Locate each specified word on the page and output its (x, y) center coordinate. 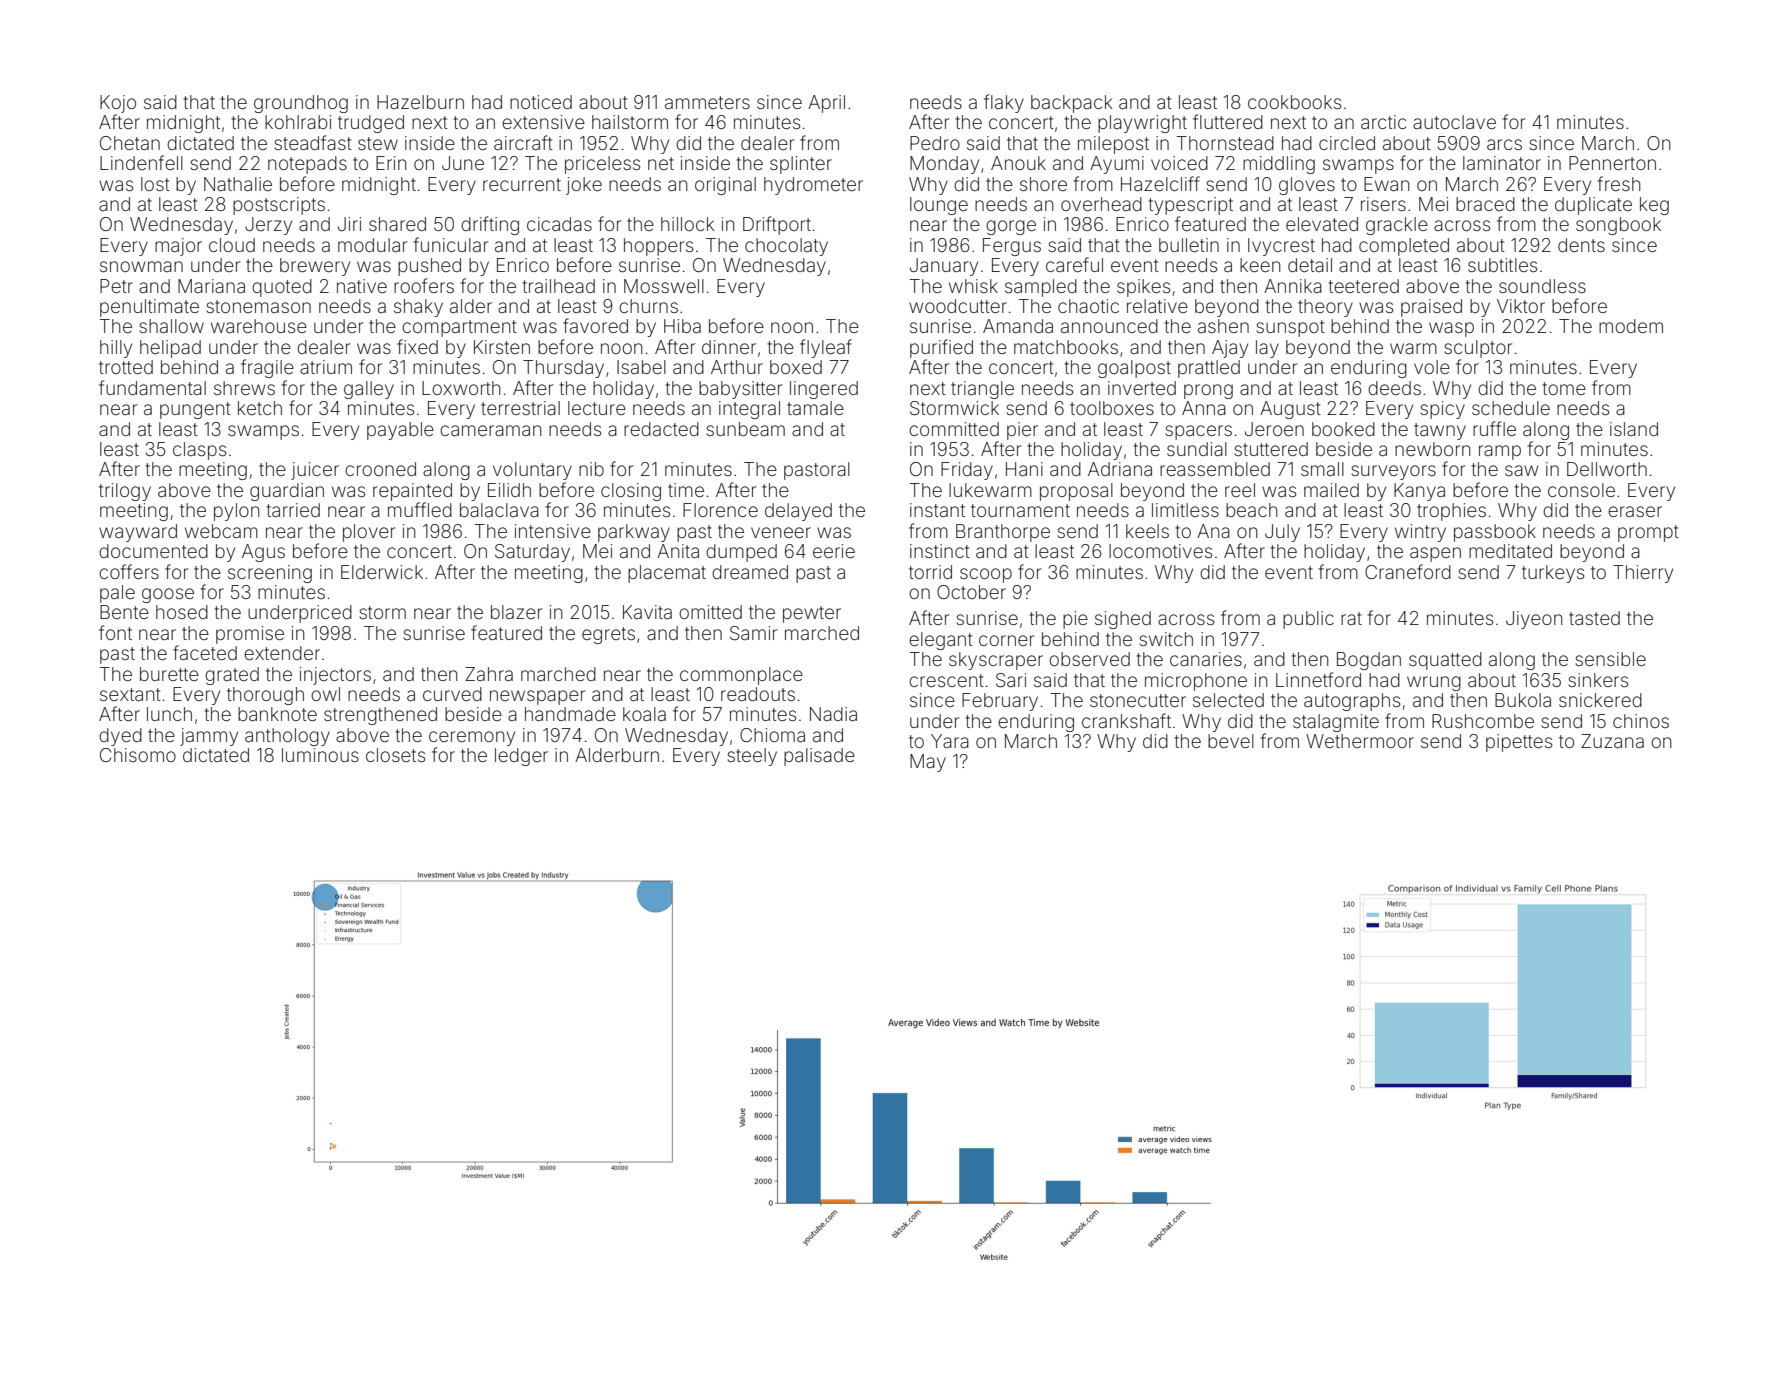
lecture (597, 408)
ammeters (707, 102)
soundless (1542, 286)
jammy (209, 737)
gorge (1011, 227)
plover (369, 533)
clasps (199, 451)
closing (631, 492)
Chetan (130, 143)
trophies (1451, 512)
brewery (315, 267)
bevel (1231, 741)
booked (1343, 429)
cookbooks (1294, 102)
